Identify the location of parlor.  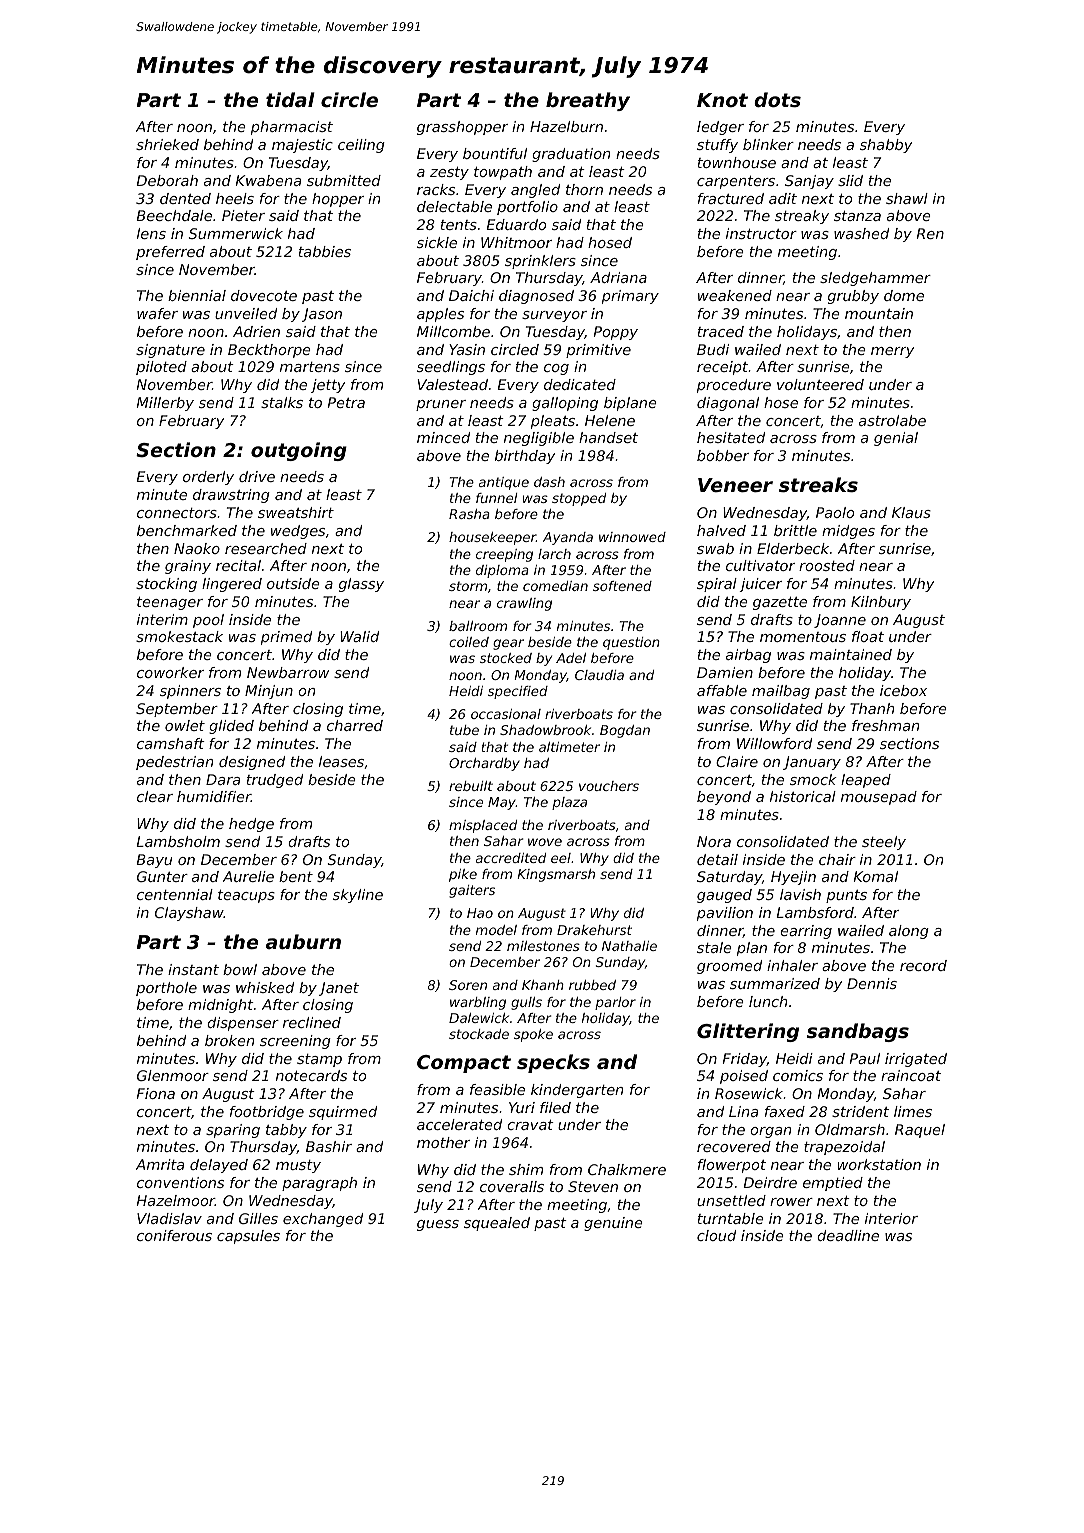
(615, 1003).
